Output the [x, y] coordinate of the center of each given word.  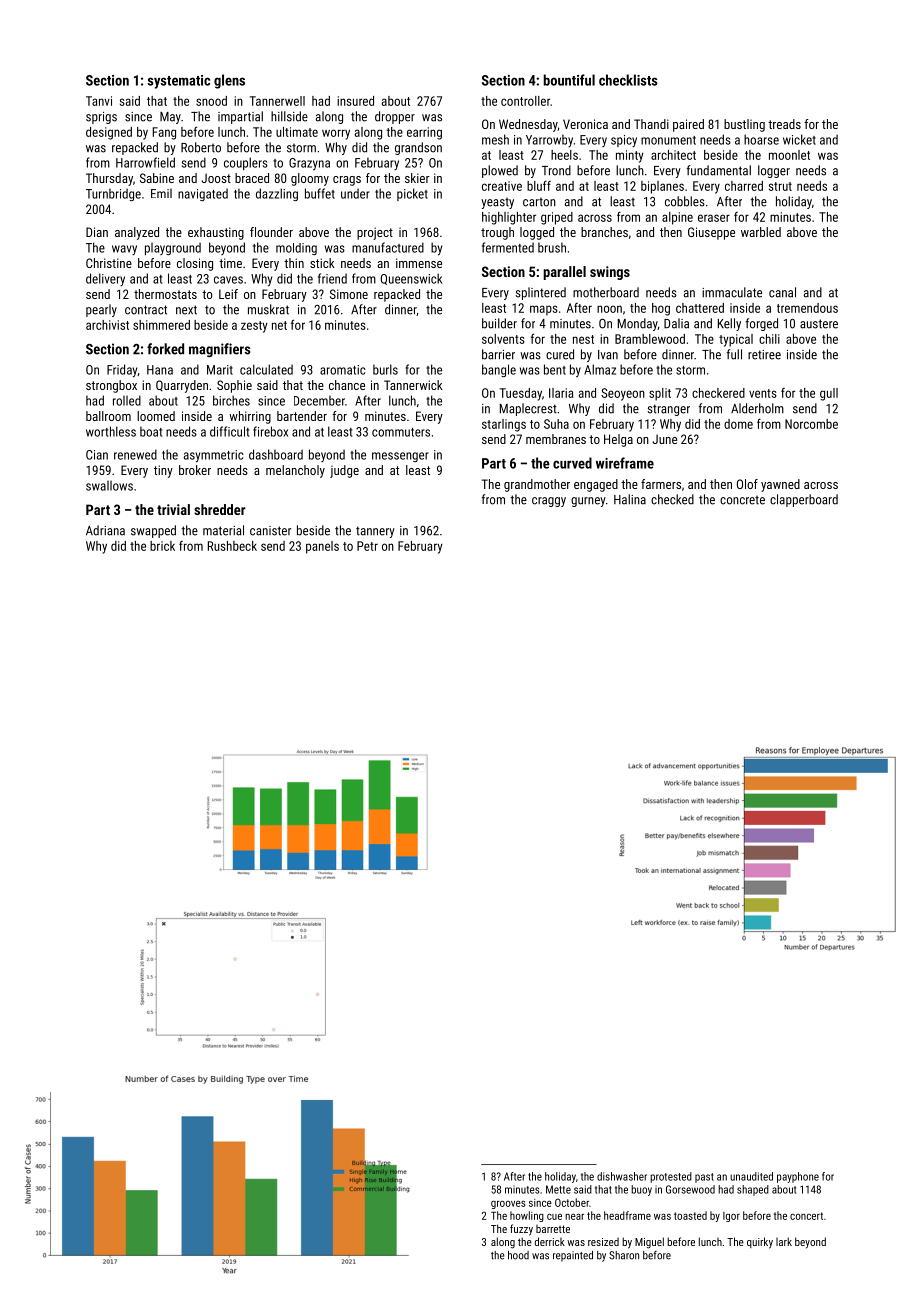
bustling [744, 125]
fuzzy [521, 1230]
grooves [508, 1204]
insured [355, 101]
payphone [798, 1177]
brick [162, 546]
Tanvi [99, 101]
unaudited [751, 1176]
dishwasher [622, 1176]
